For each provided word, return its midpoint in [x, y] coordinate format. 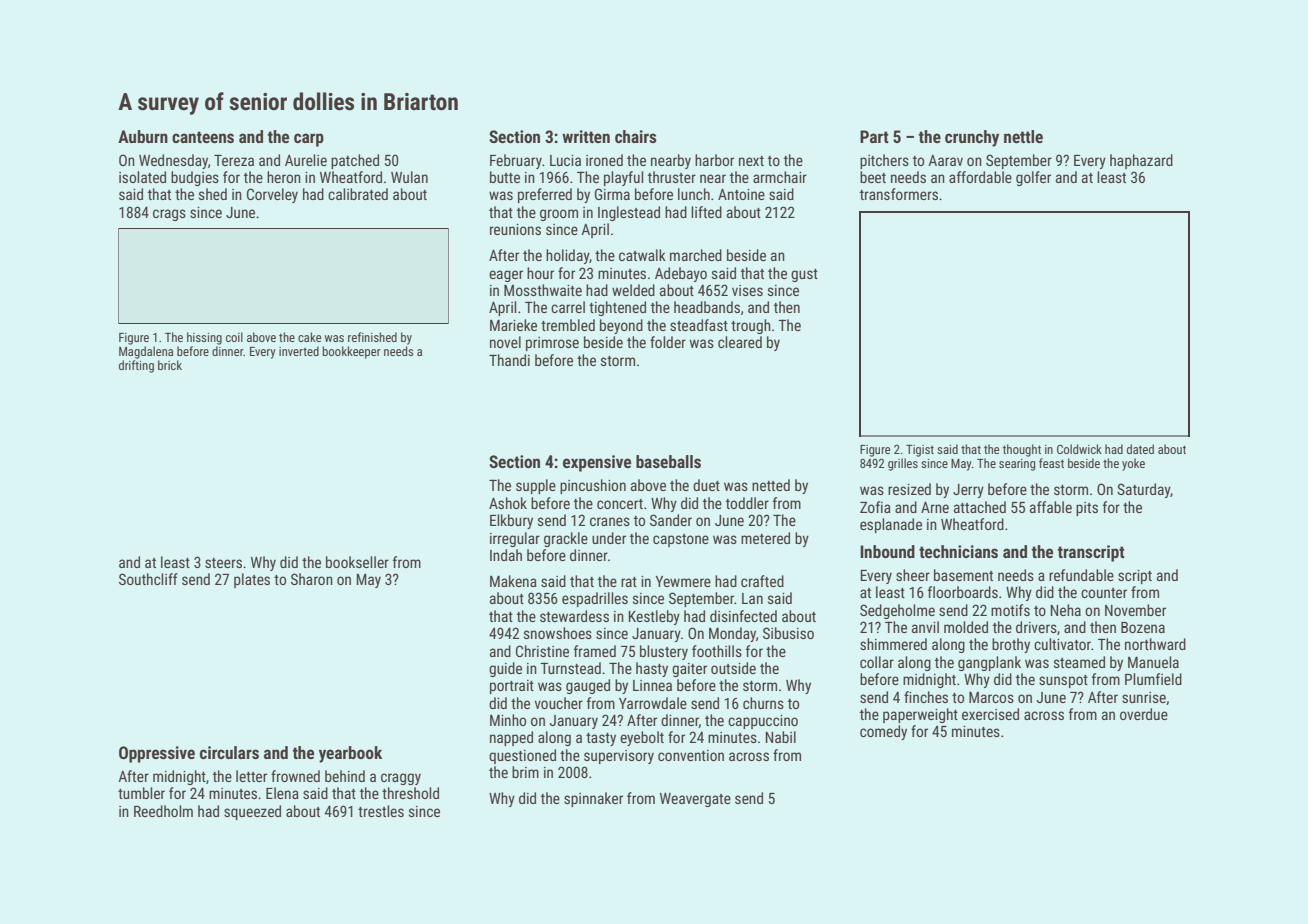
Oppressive [157, 754]
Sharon [312, 579]
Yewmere [683, 581]
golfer [1033, 178]
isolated [142, 177]
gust [804, 275]
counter [1104, 593]
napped [511, 738]
